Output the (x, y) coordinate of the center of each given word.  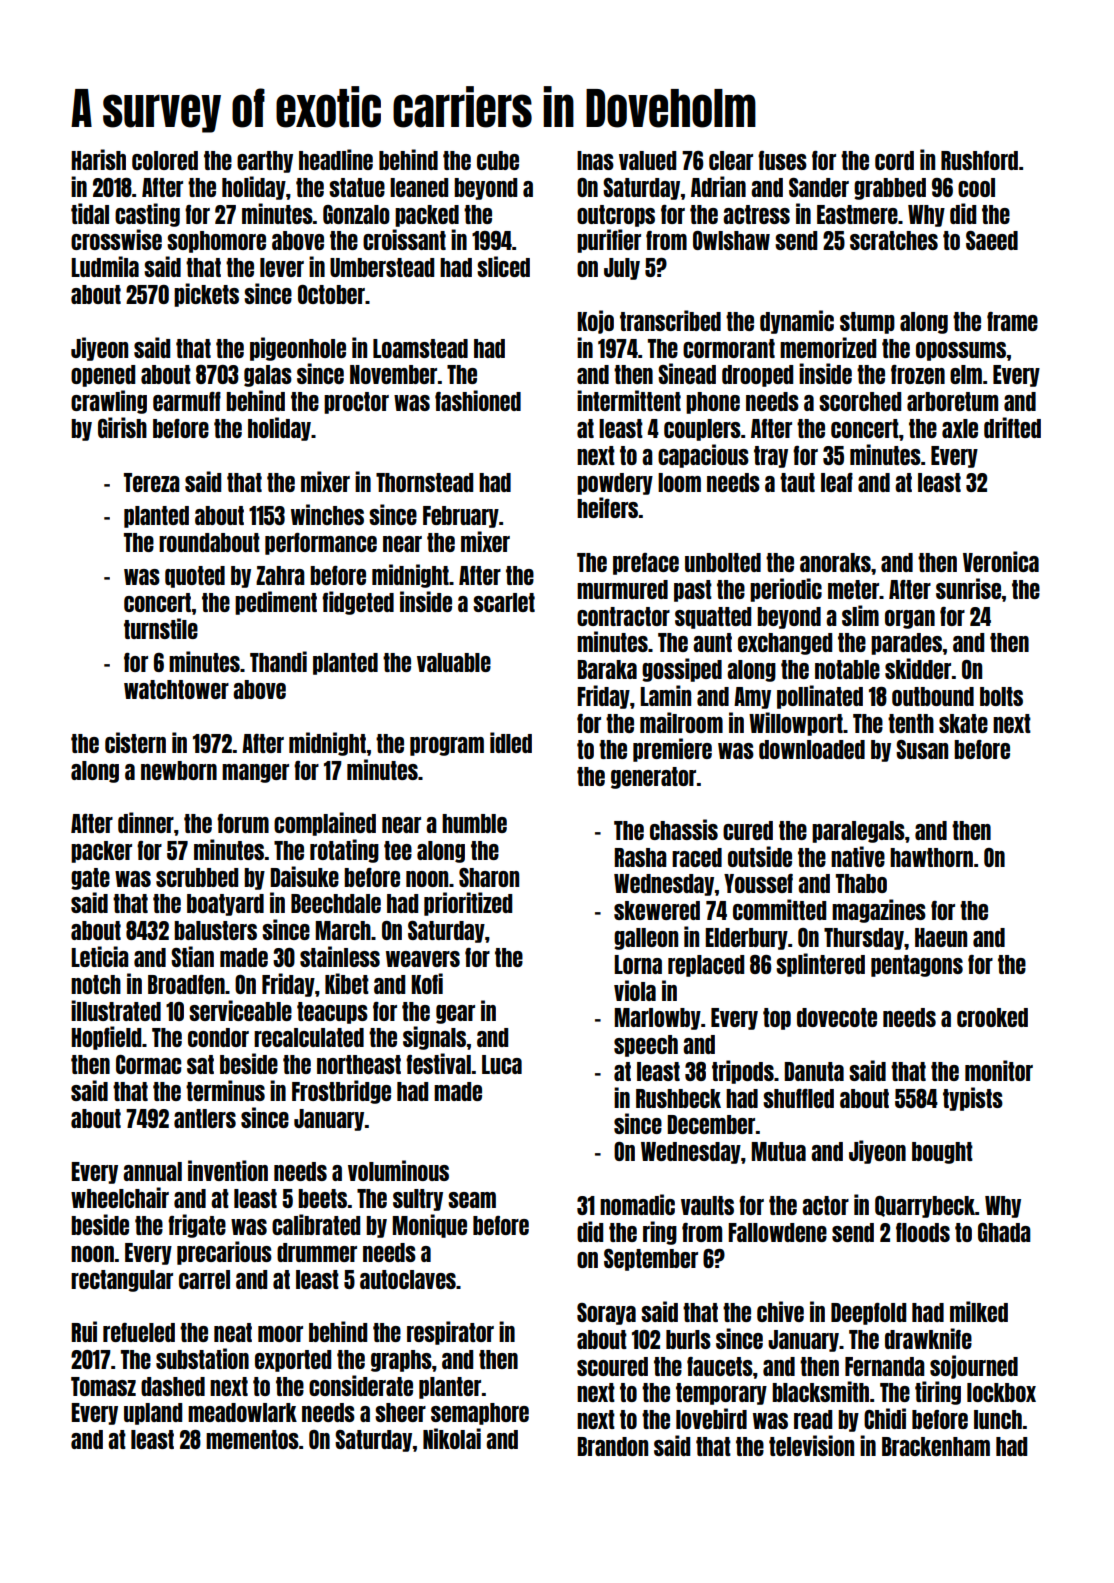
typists (973, 1099)
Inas (595, 160)
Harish (98, 159)
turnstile (161, 628)
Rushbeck (678, 1098)
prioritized (468, 904)
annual (152, 1171)
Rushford (979, 160)
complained (325, 824)
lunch (998, 1419)
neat (233, 1332)
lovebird (711, 1418)
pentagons (917, 966)
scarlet (504, 602)
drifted (1012, 427)
